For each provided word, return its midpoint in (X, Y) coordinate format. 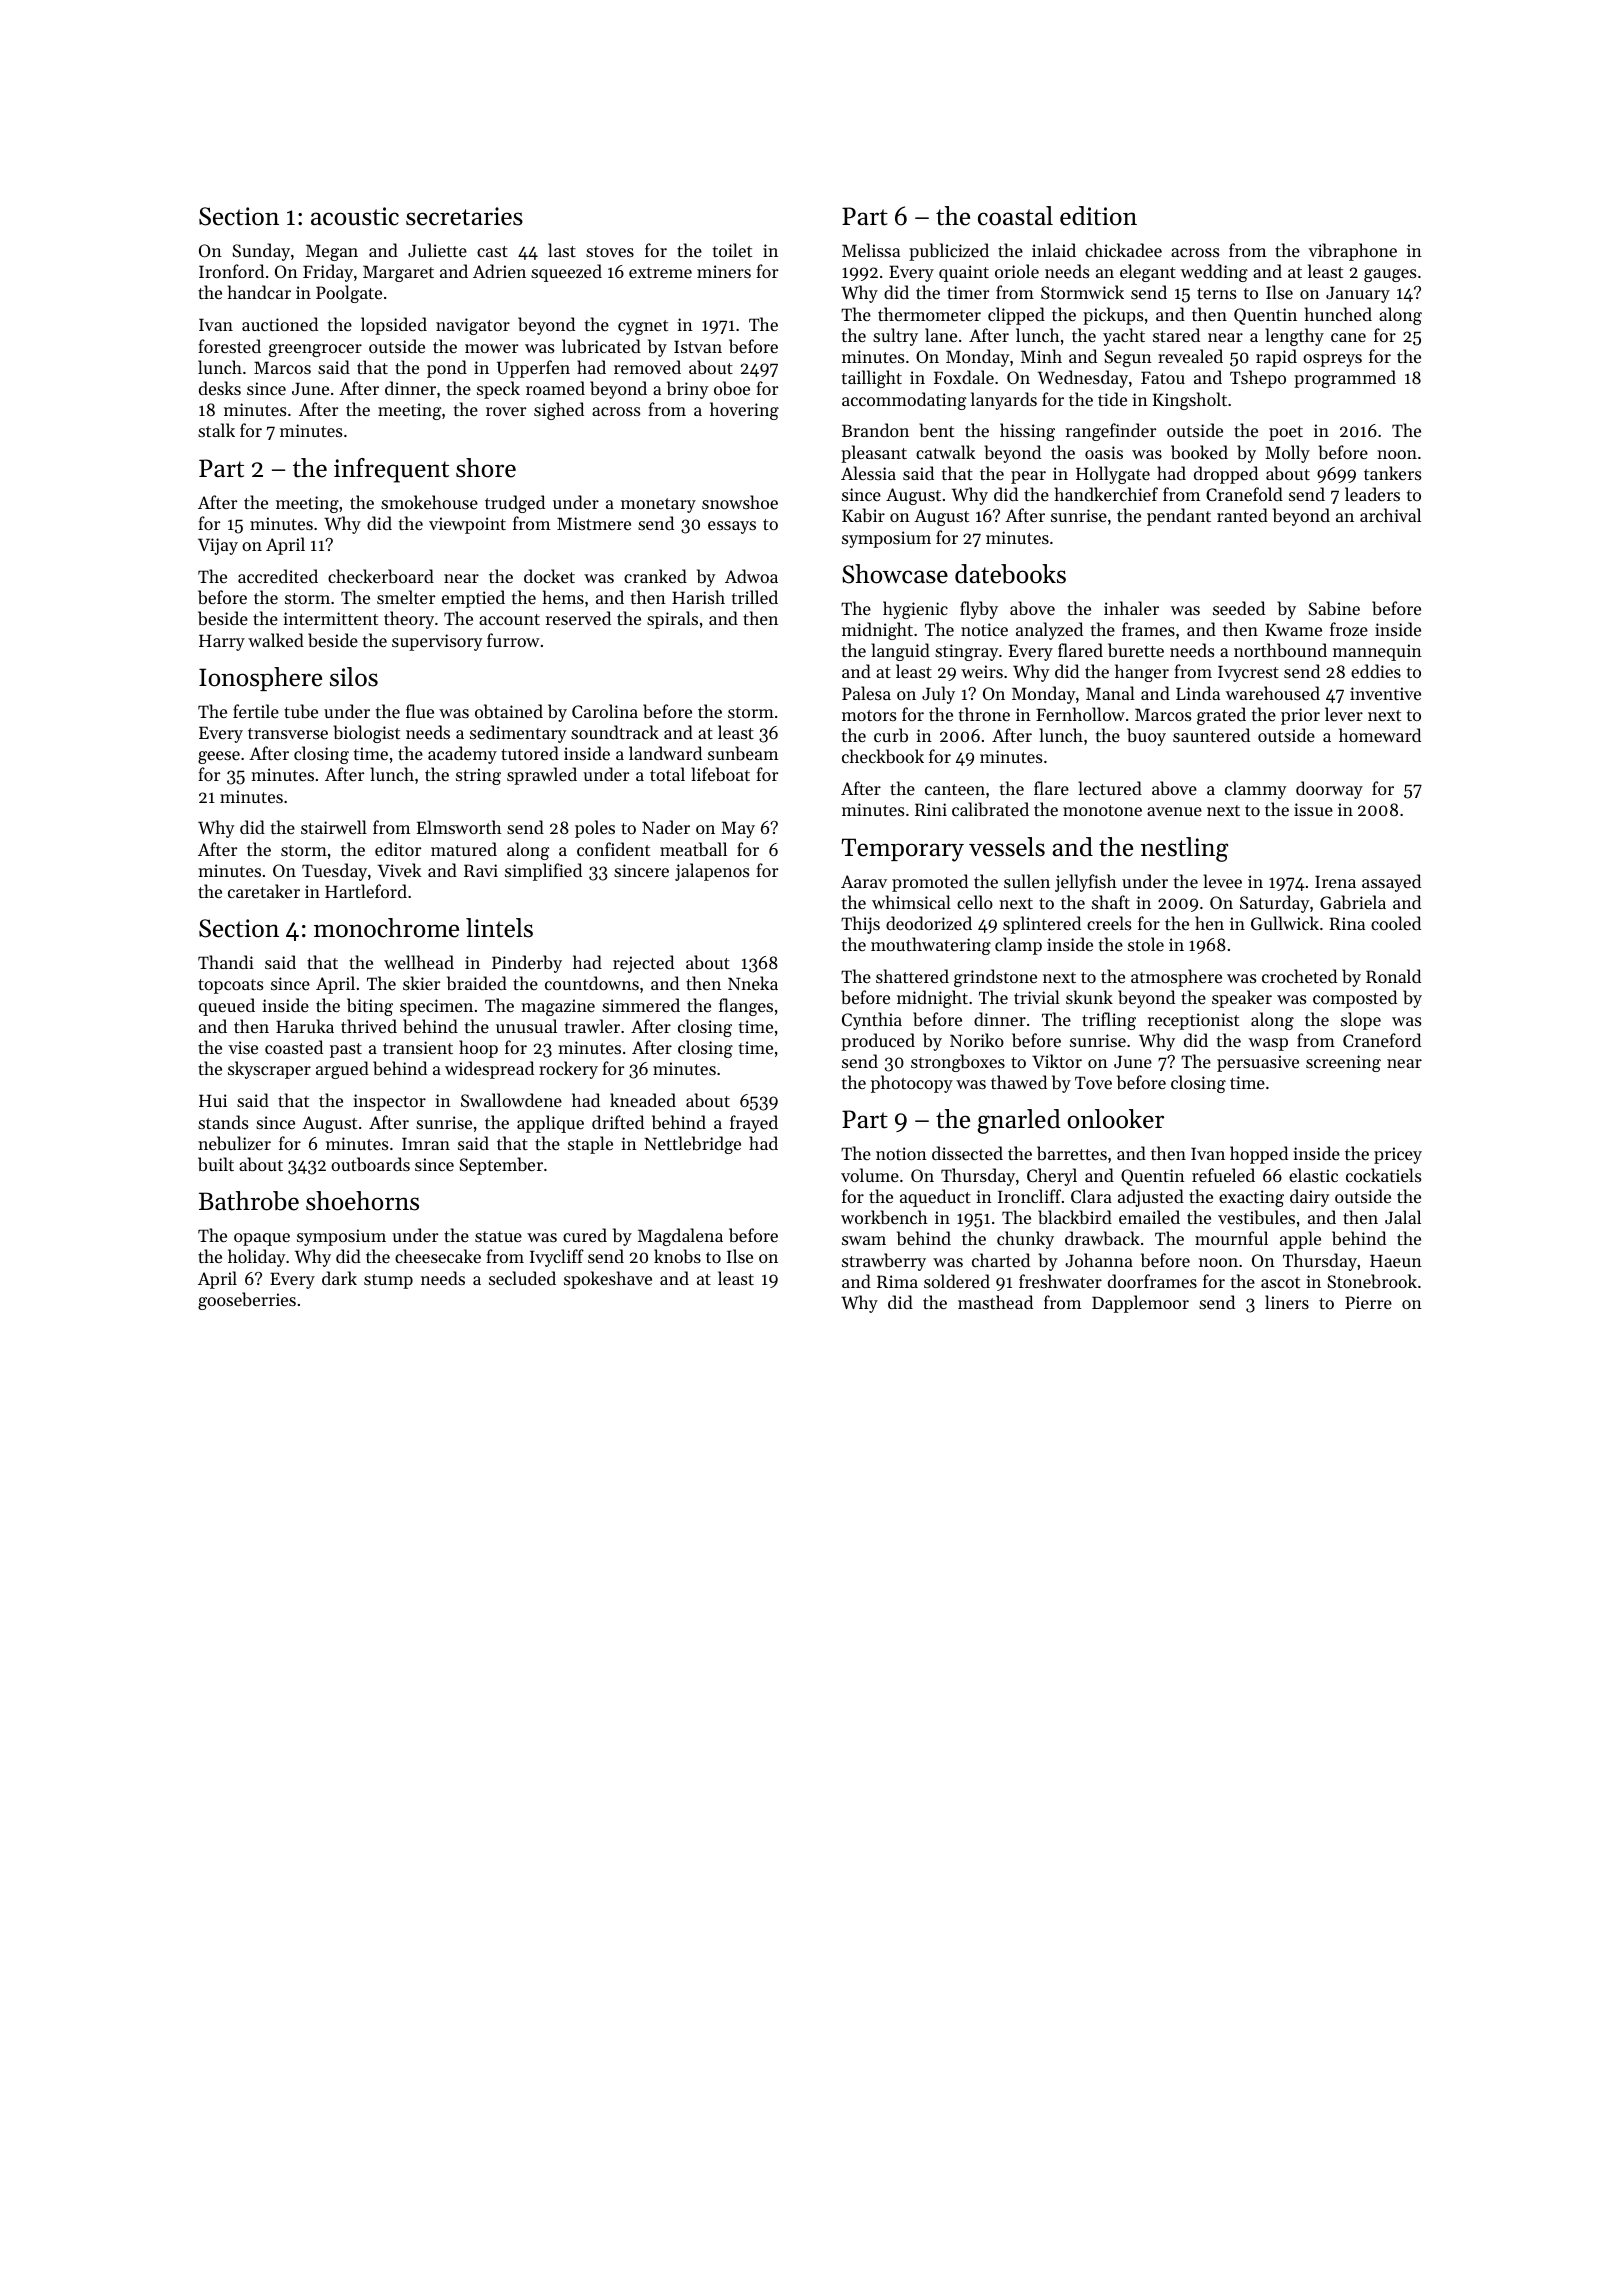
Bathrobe (249, 1201)
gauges (1390, 275)
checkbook (883, 756)
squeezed (566, 273)
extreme (660, 272)
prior (1300, 716)
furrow (513, 640)
